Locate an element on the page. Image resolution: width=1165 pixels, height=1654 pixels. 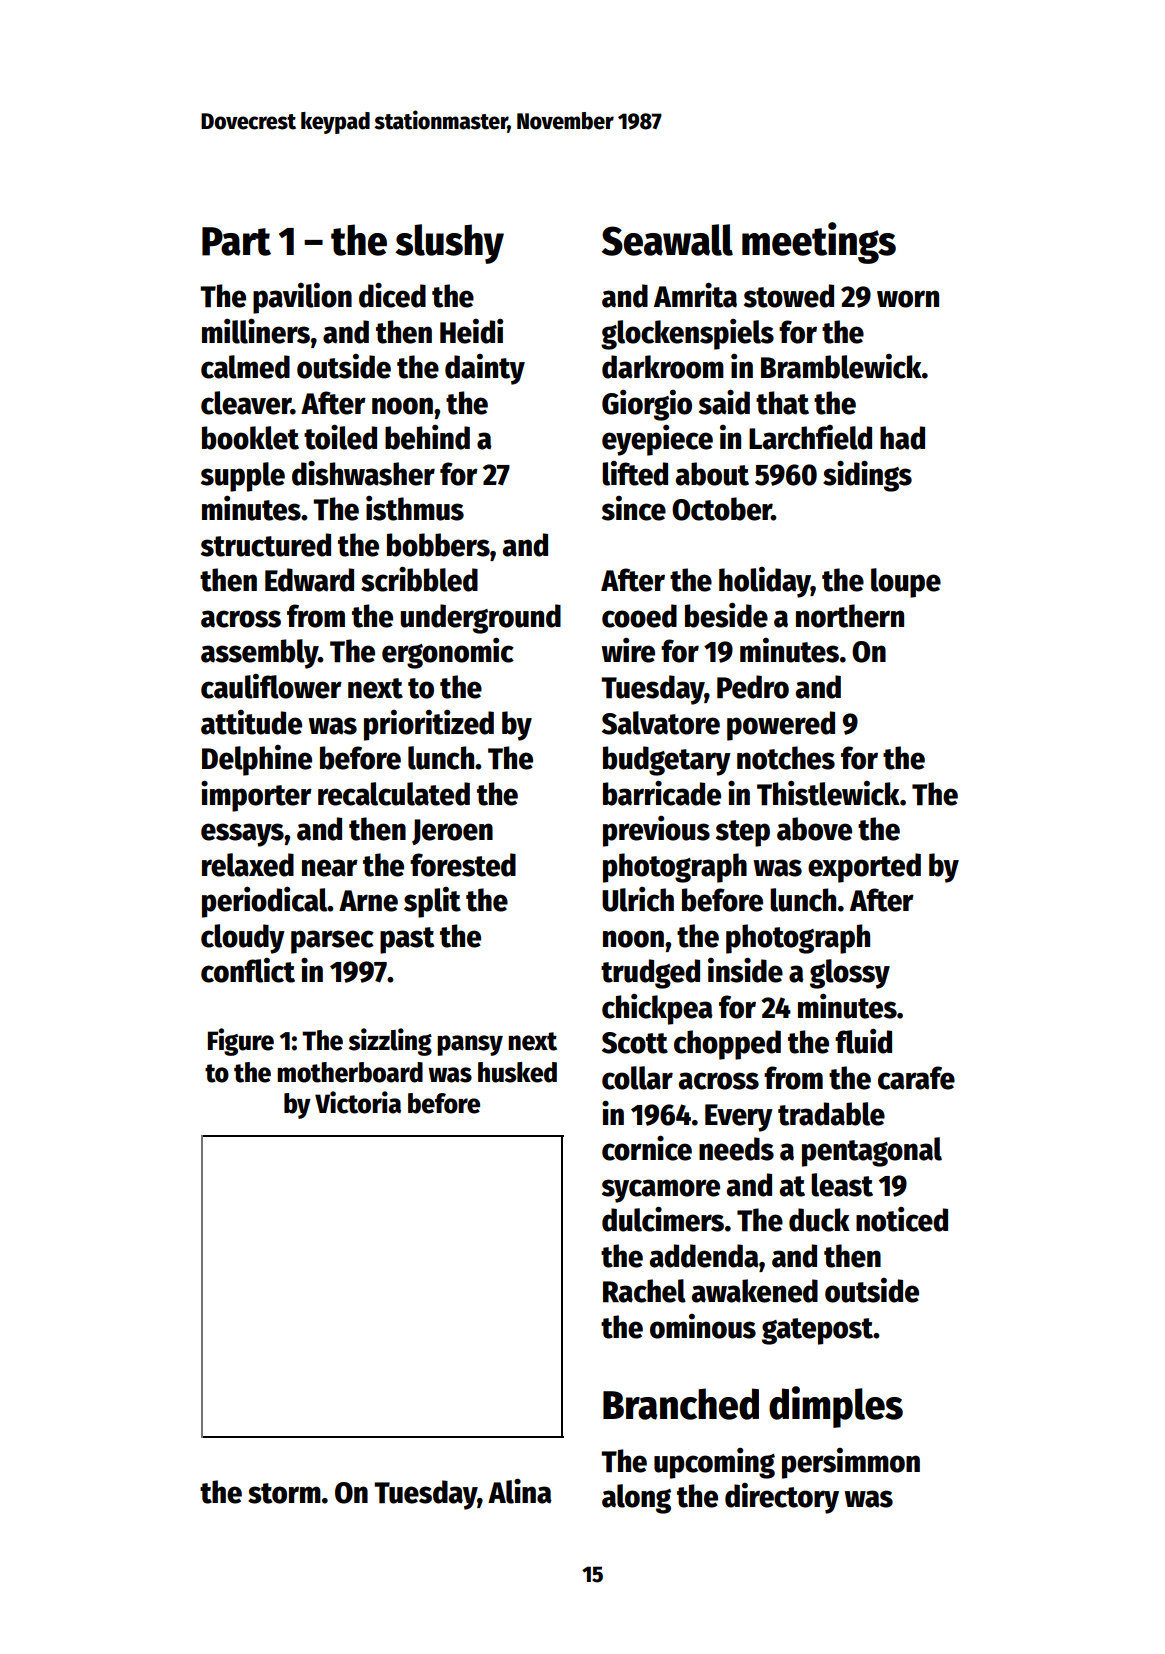
exported is located at coordinates (864, 868).
